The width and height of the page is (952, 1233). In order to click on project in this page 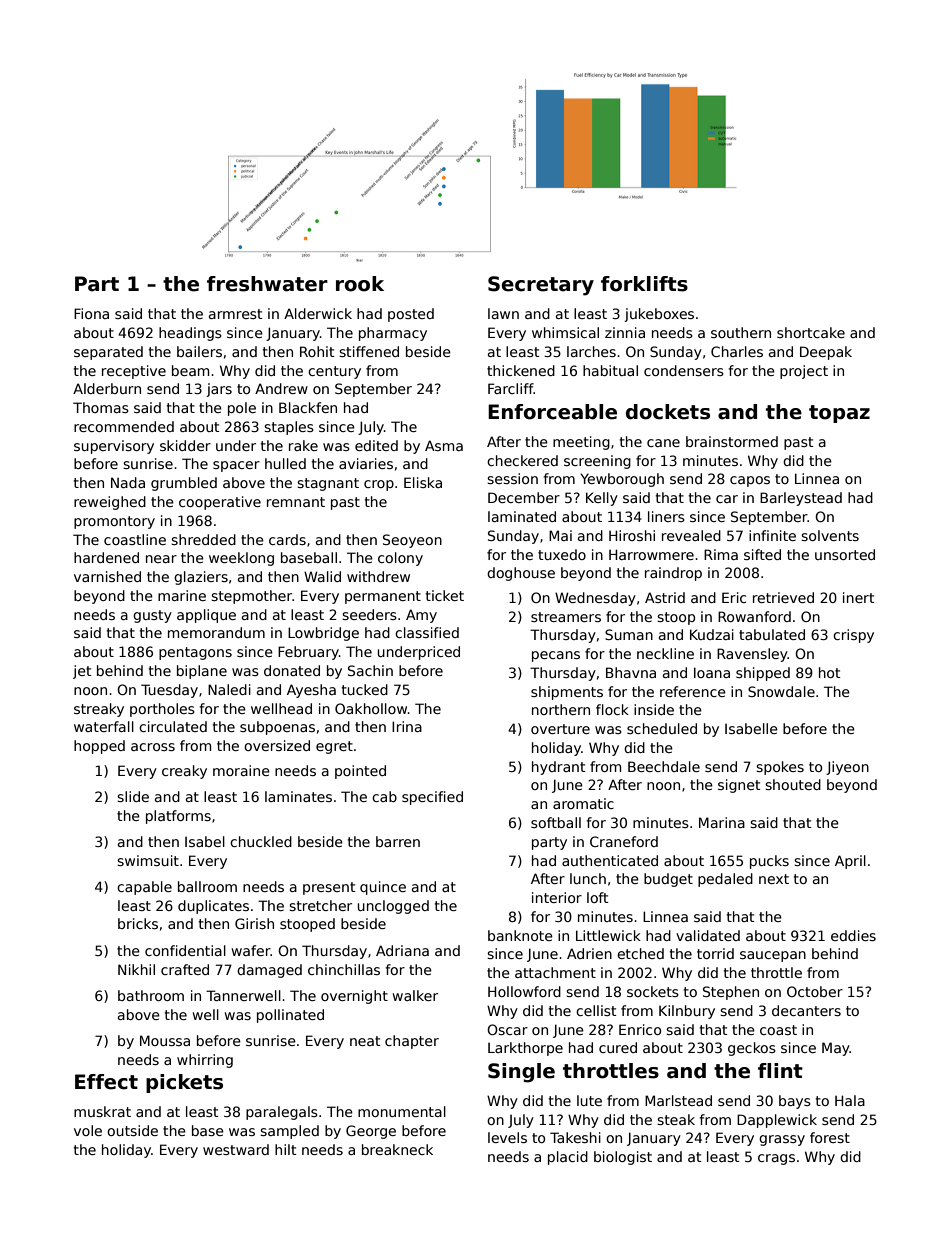, I will do `click(804, 372)`.
